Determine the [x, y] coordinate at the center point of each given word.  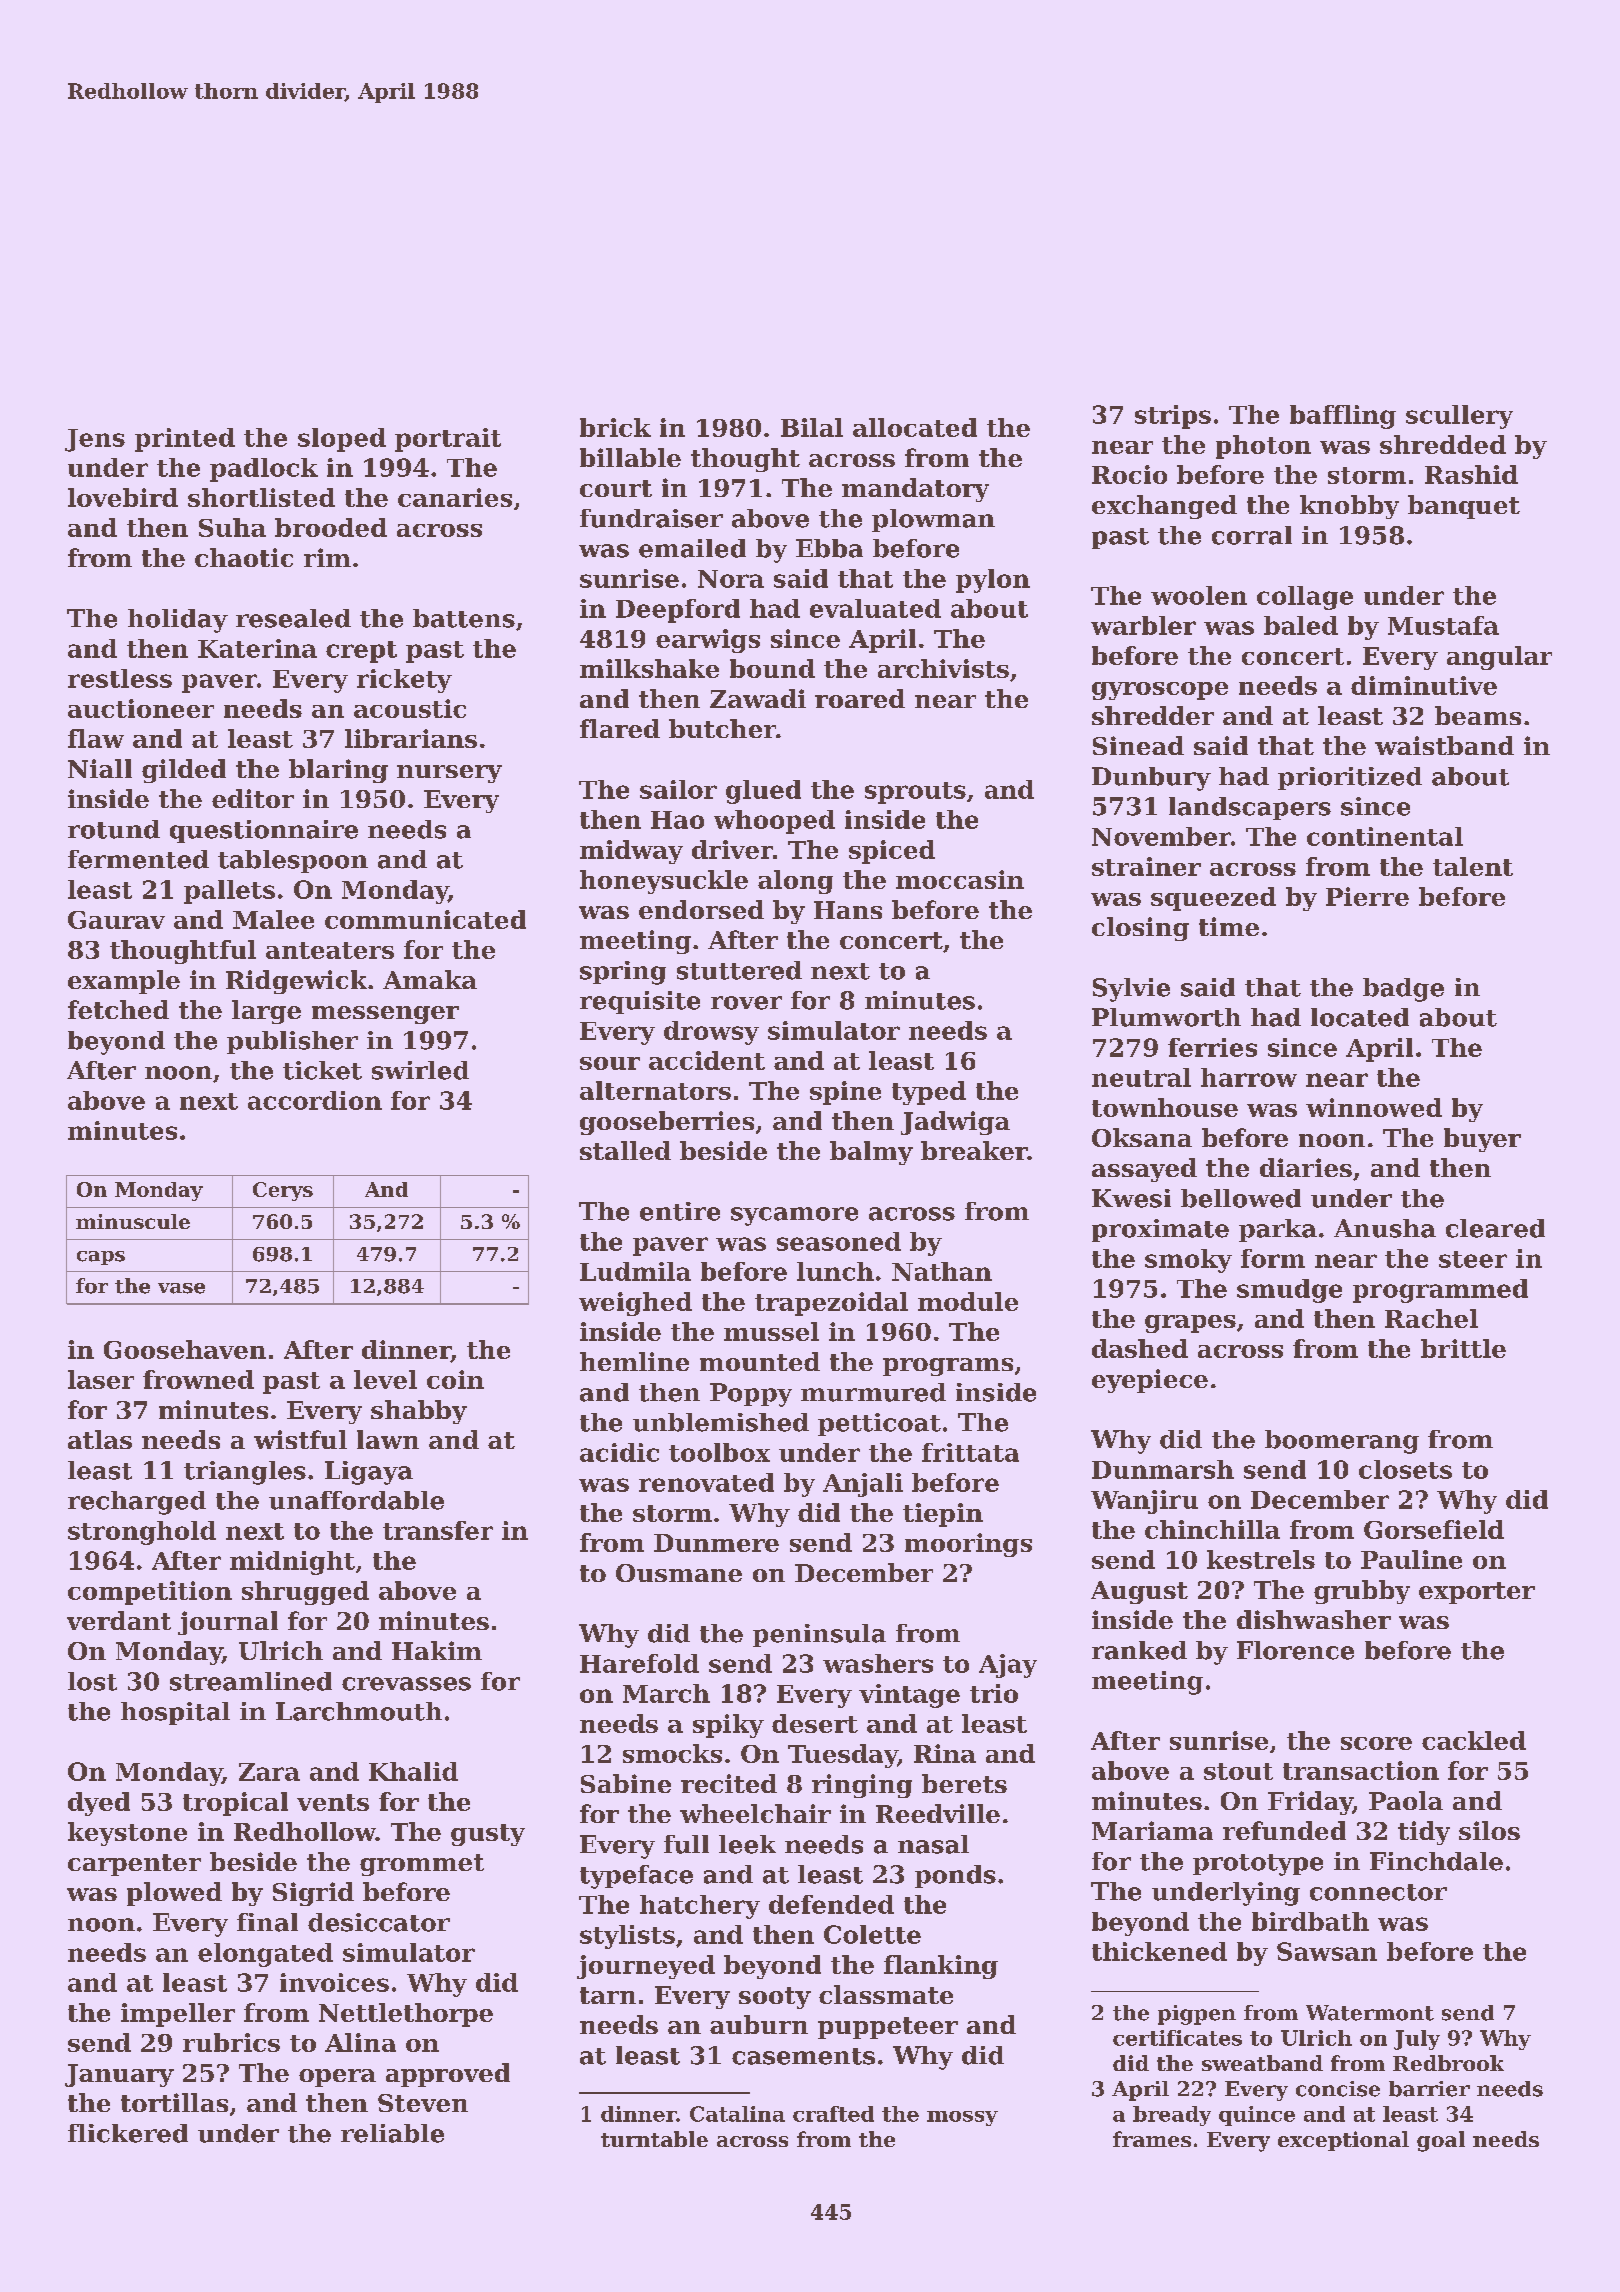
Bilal [812, 427]
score [1376, 1743]
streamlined [251, 1681]
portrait [448, 440]
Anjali [863, 1485]
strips [1173, 417]
